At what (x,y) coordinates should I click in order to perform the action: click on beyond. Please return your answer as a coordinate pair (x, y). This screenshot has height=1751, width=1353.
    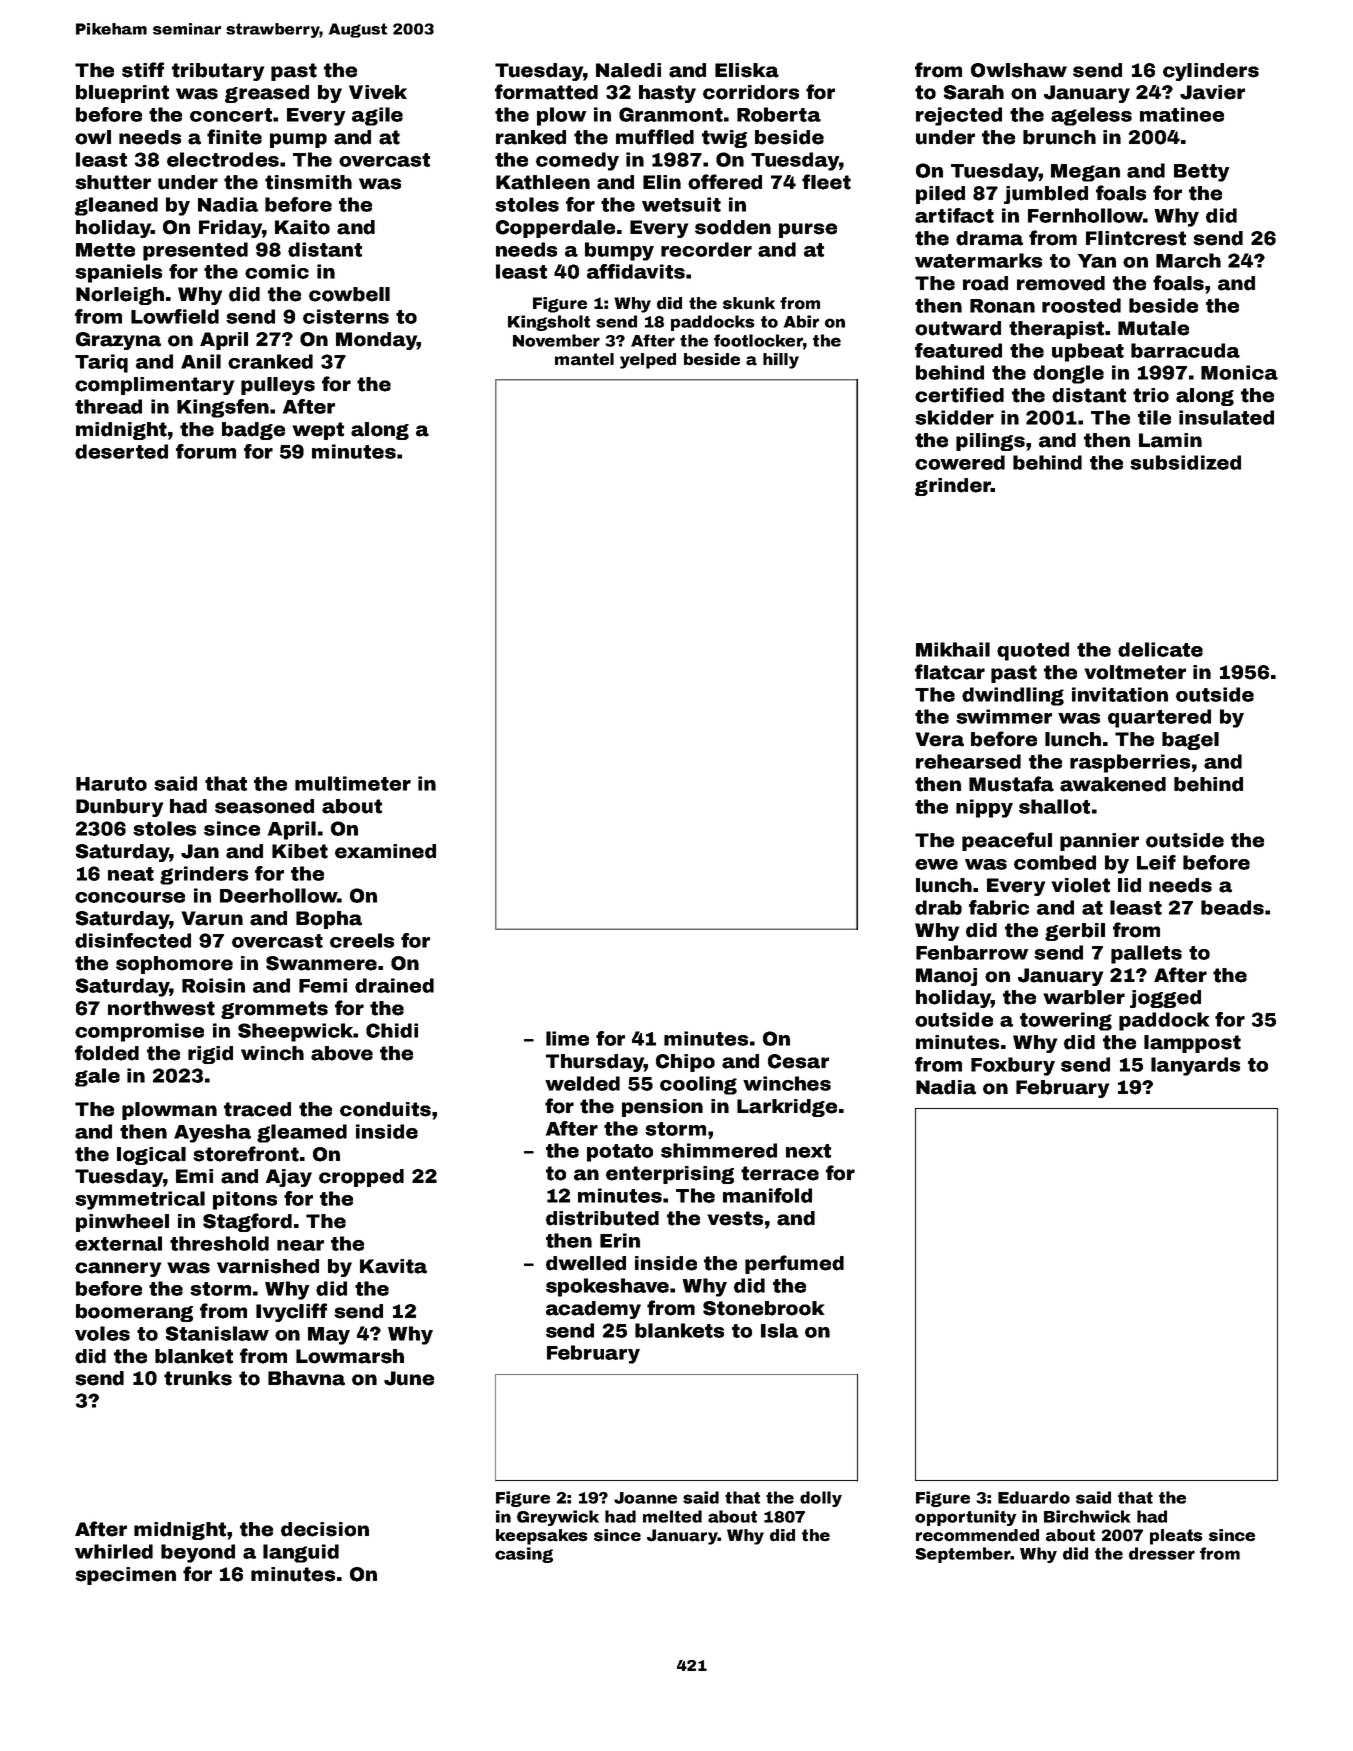
    Looking at the image, I should click on (198, 1553).
